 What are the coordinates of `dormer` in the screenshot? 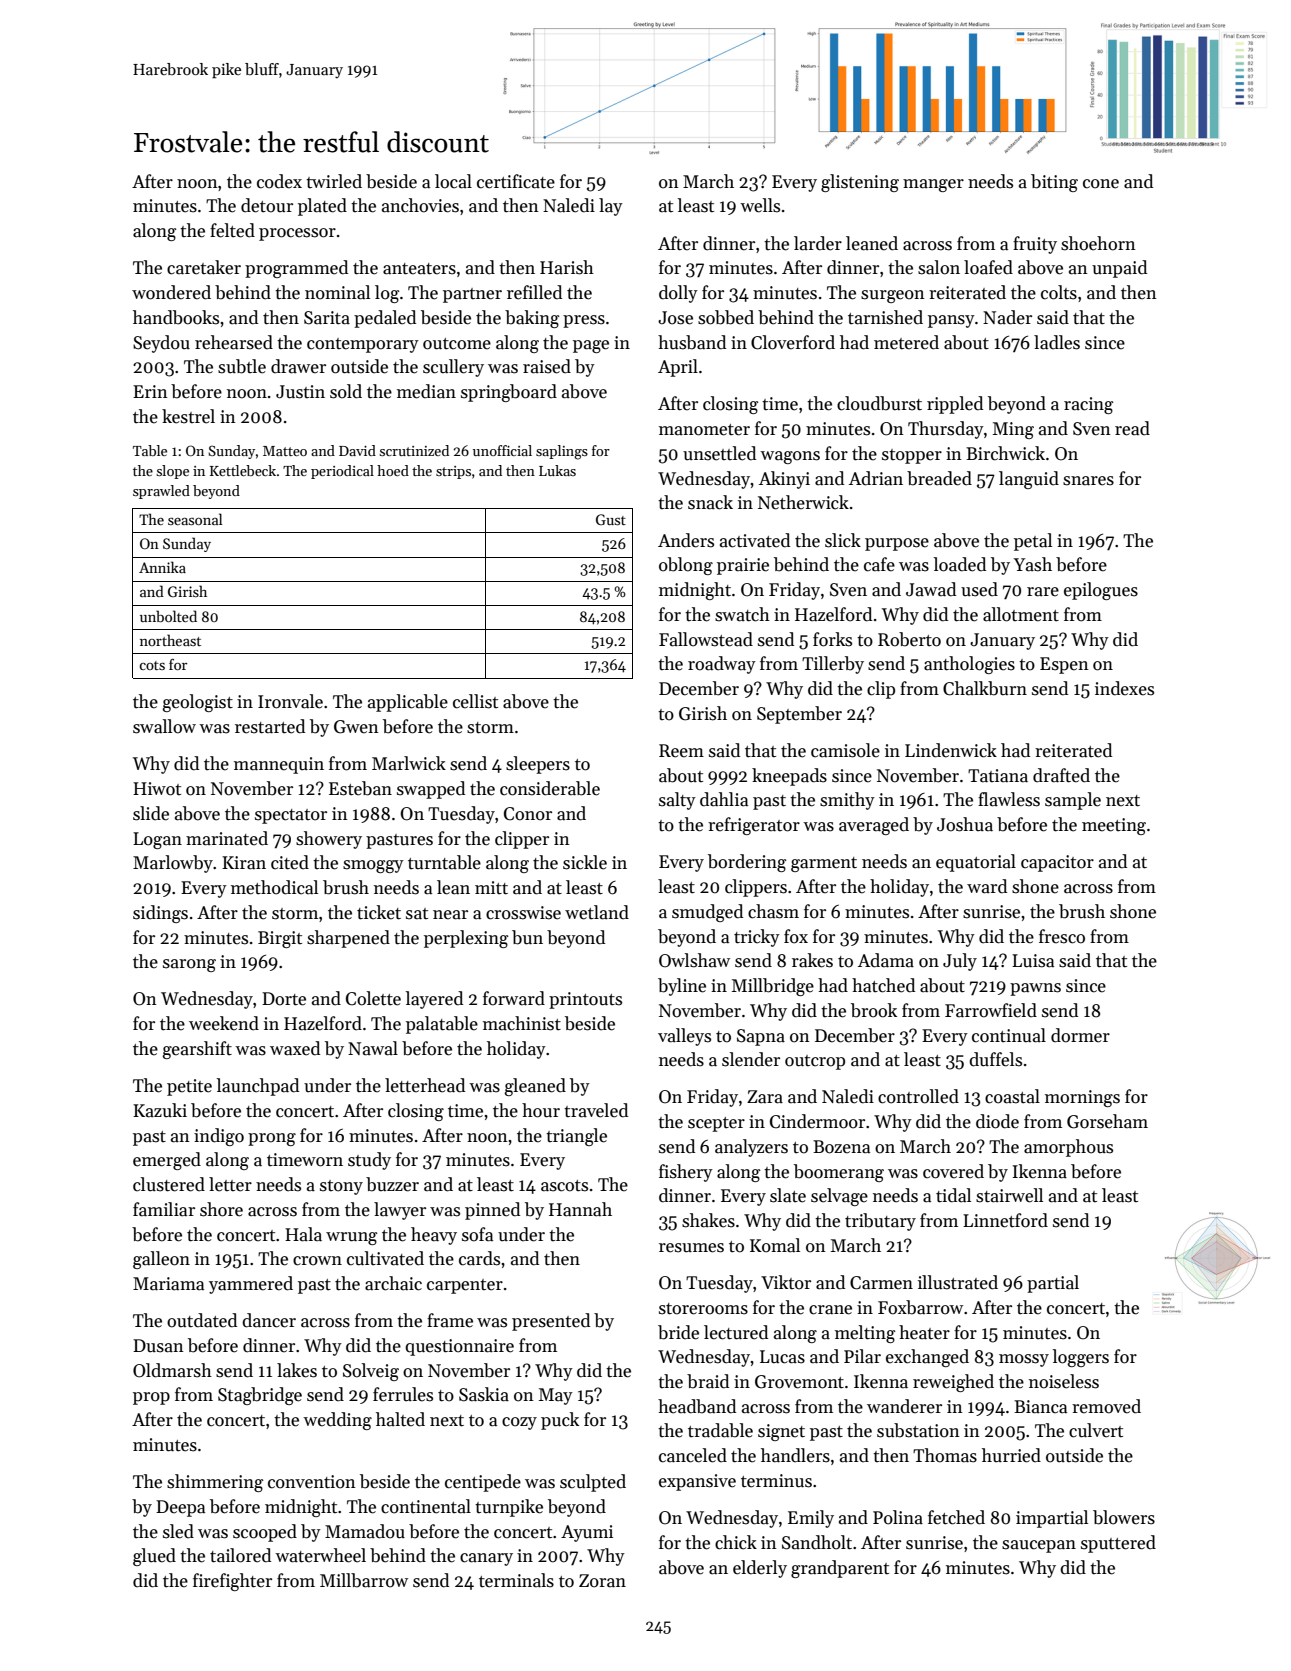 It's located at (1080, 1035).
